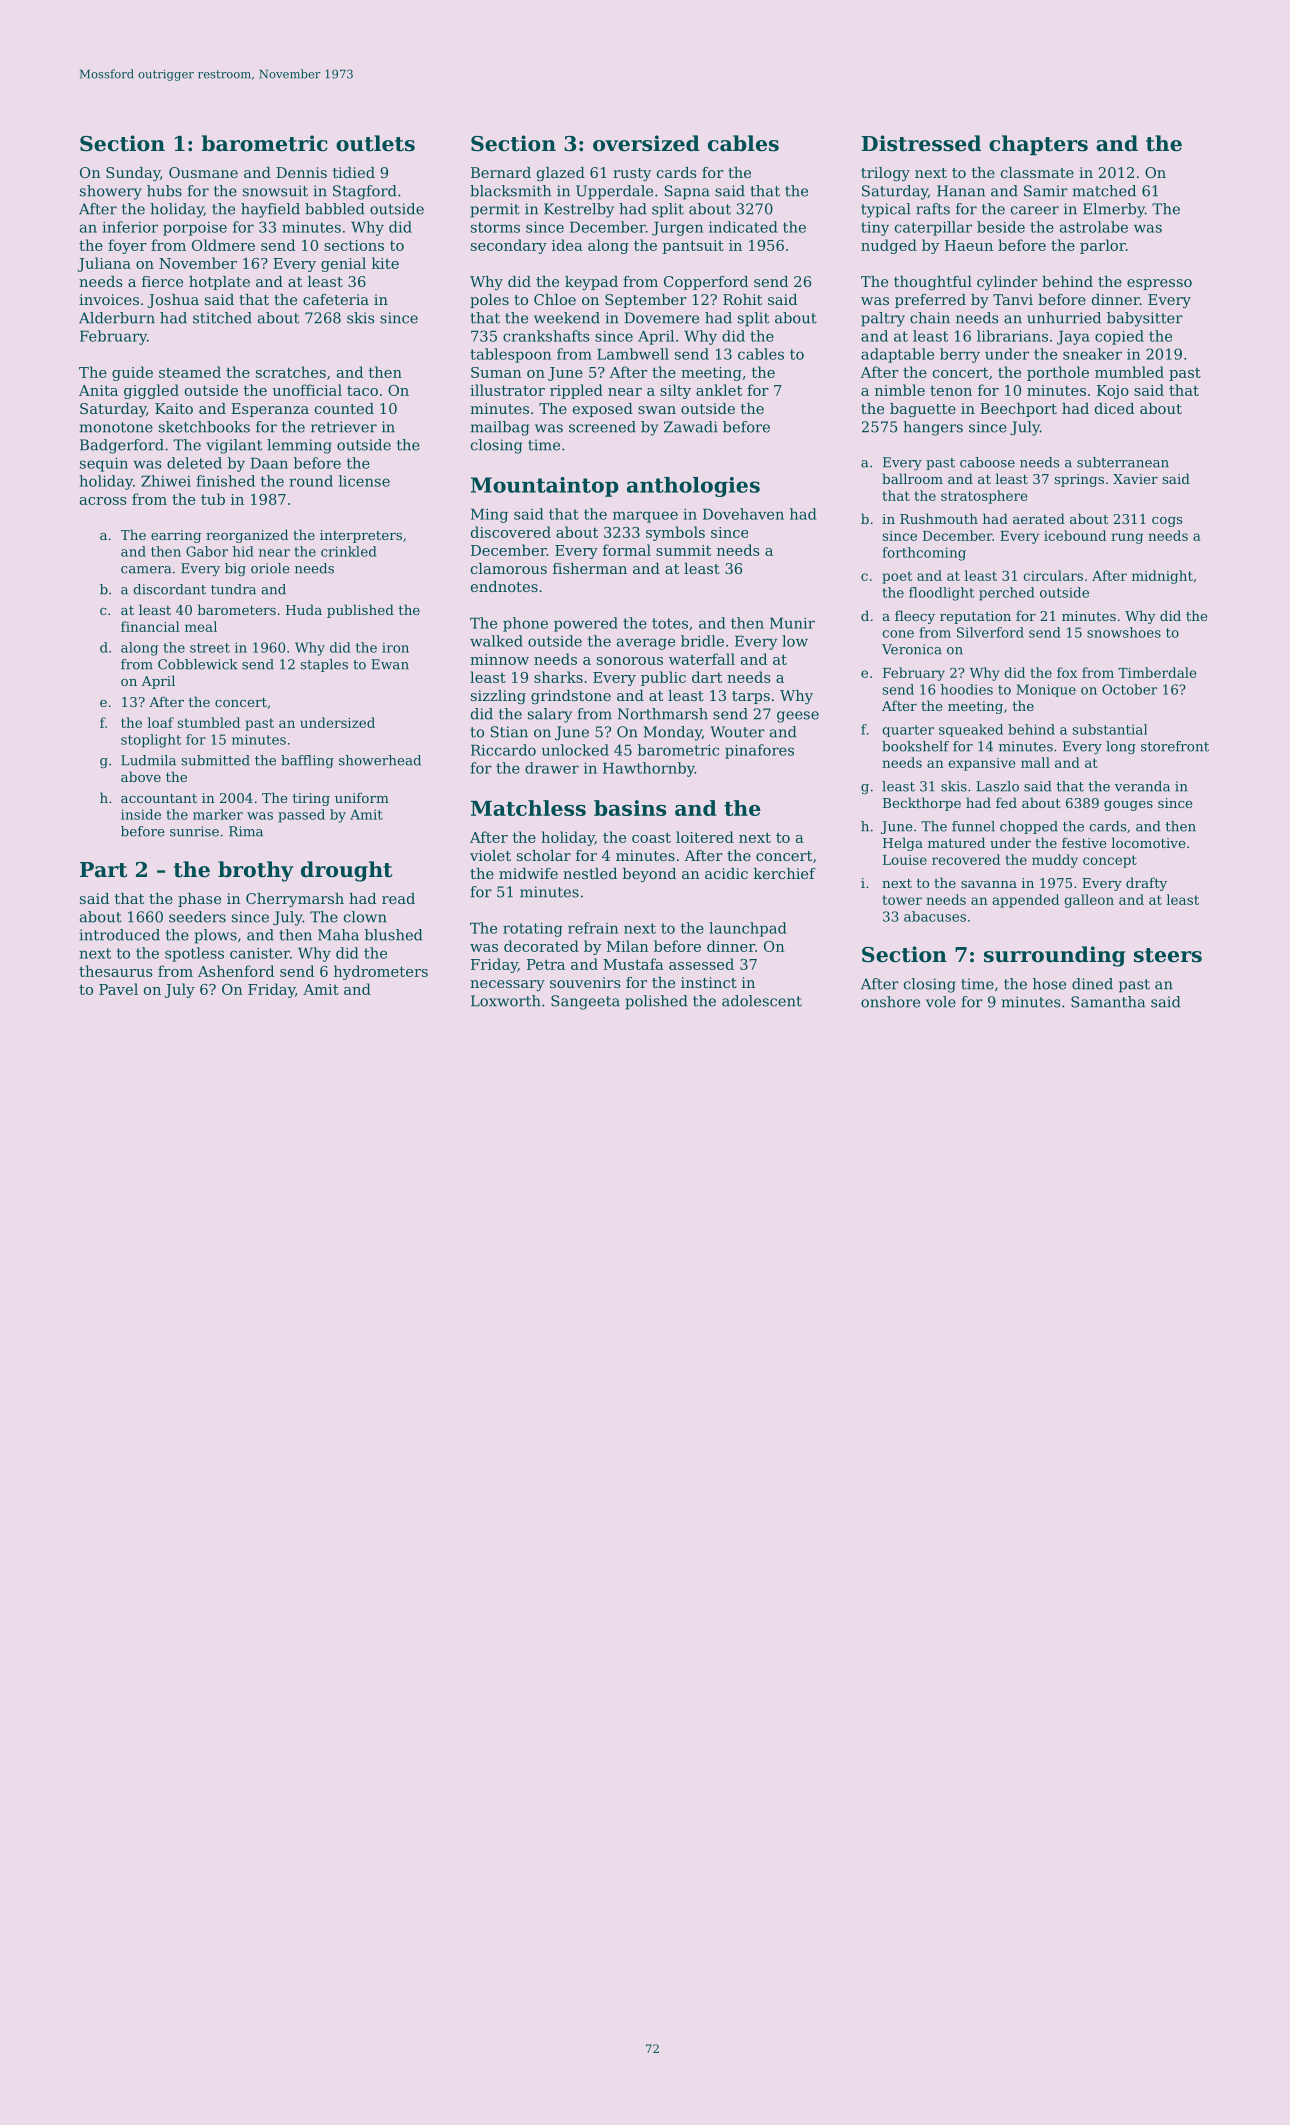 The width and height of the image is (1290, 2125). Describe the element at coordinates (311, 799) in the image. I see `tiring` at that location.
